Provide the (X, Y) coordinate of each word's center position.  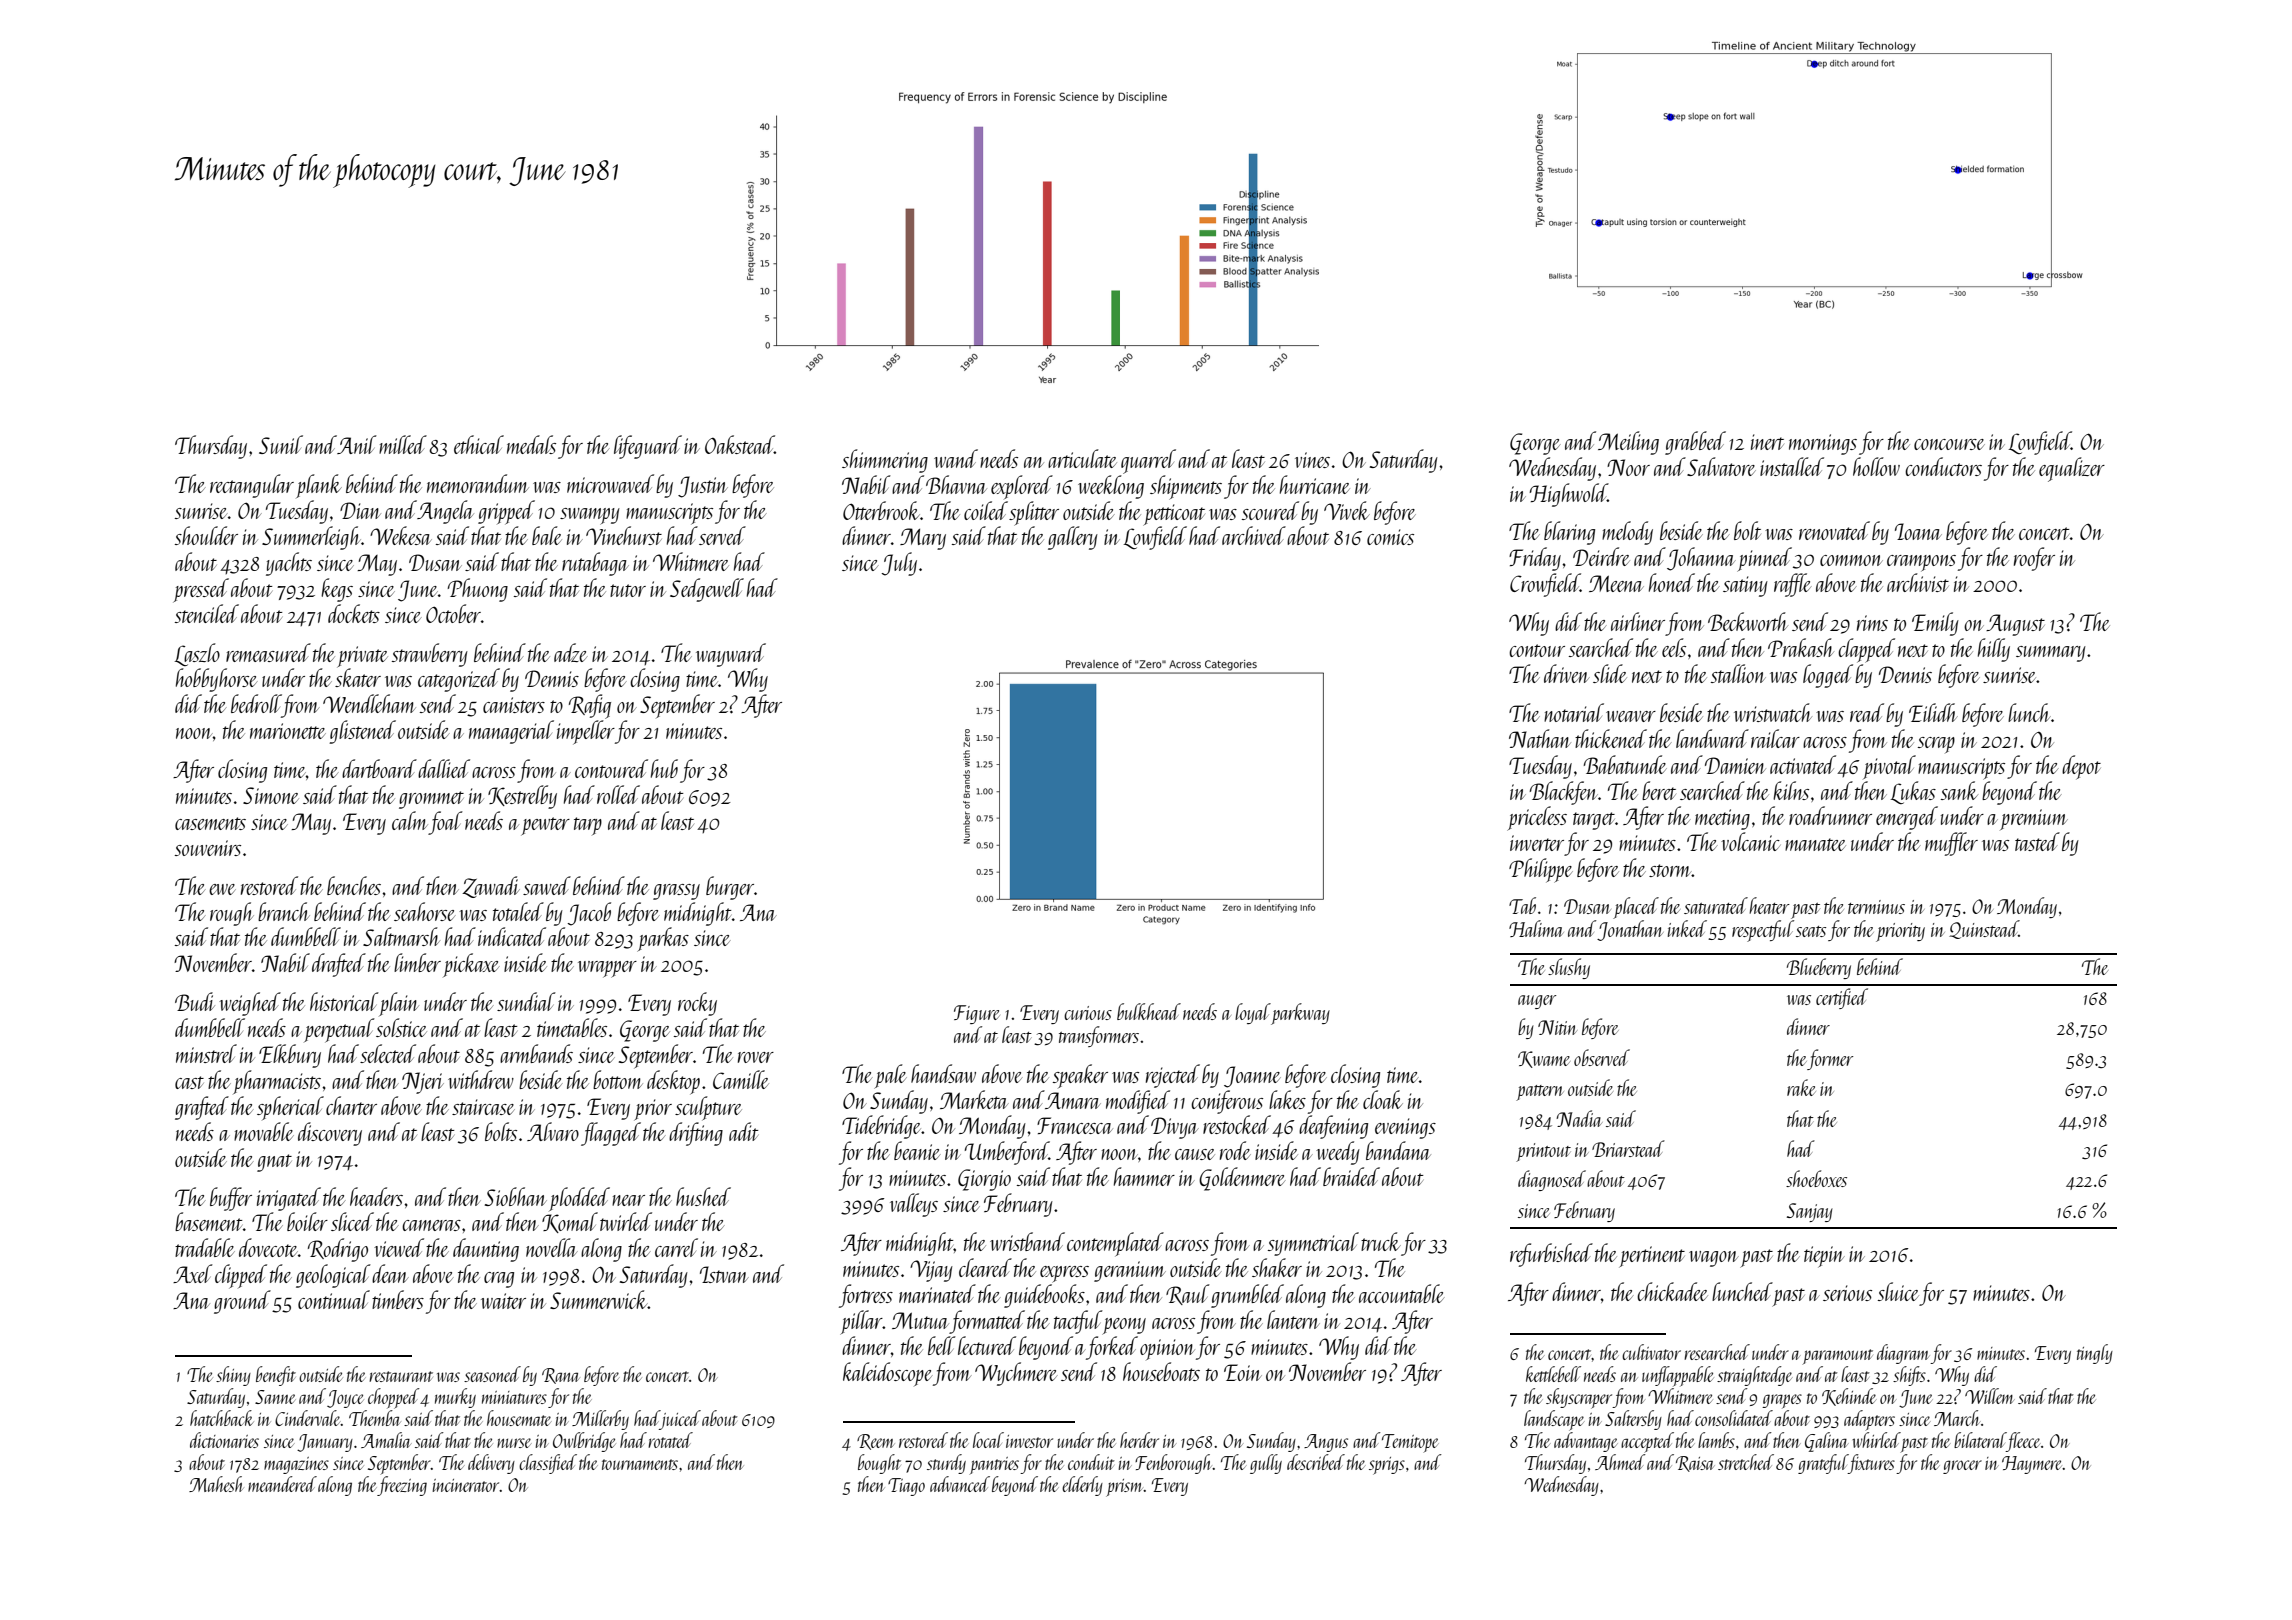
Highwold (1568, 495)
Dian (360, 510)
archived (1254, 535)
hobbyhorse (217, 680)
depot (2081, 767)
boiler (307, 1221)
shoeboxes (1816, 1178)
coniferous (1227, 1102)
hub (664, 768)
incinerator (466, 1485)
